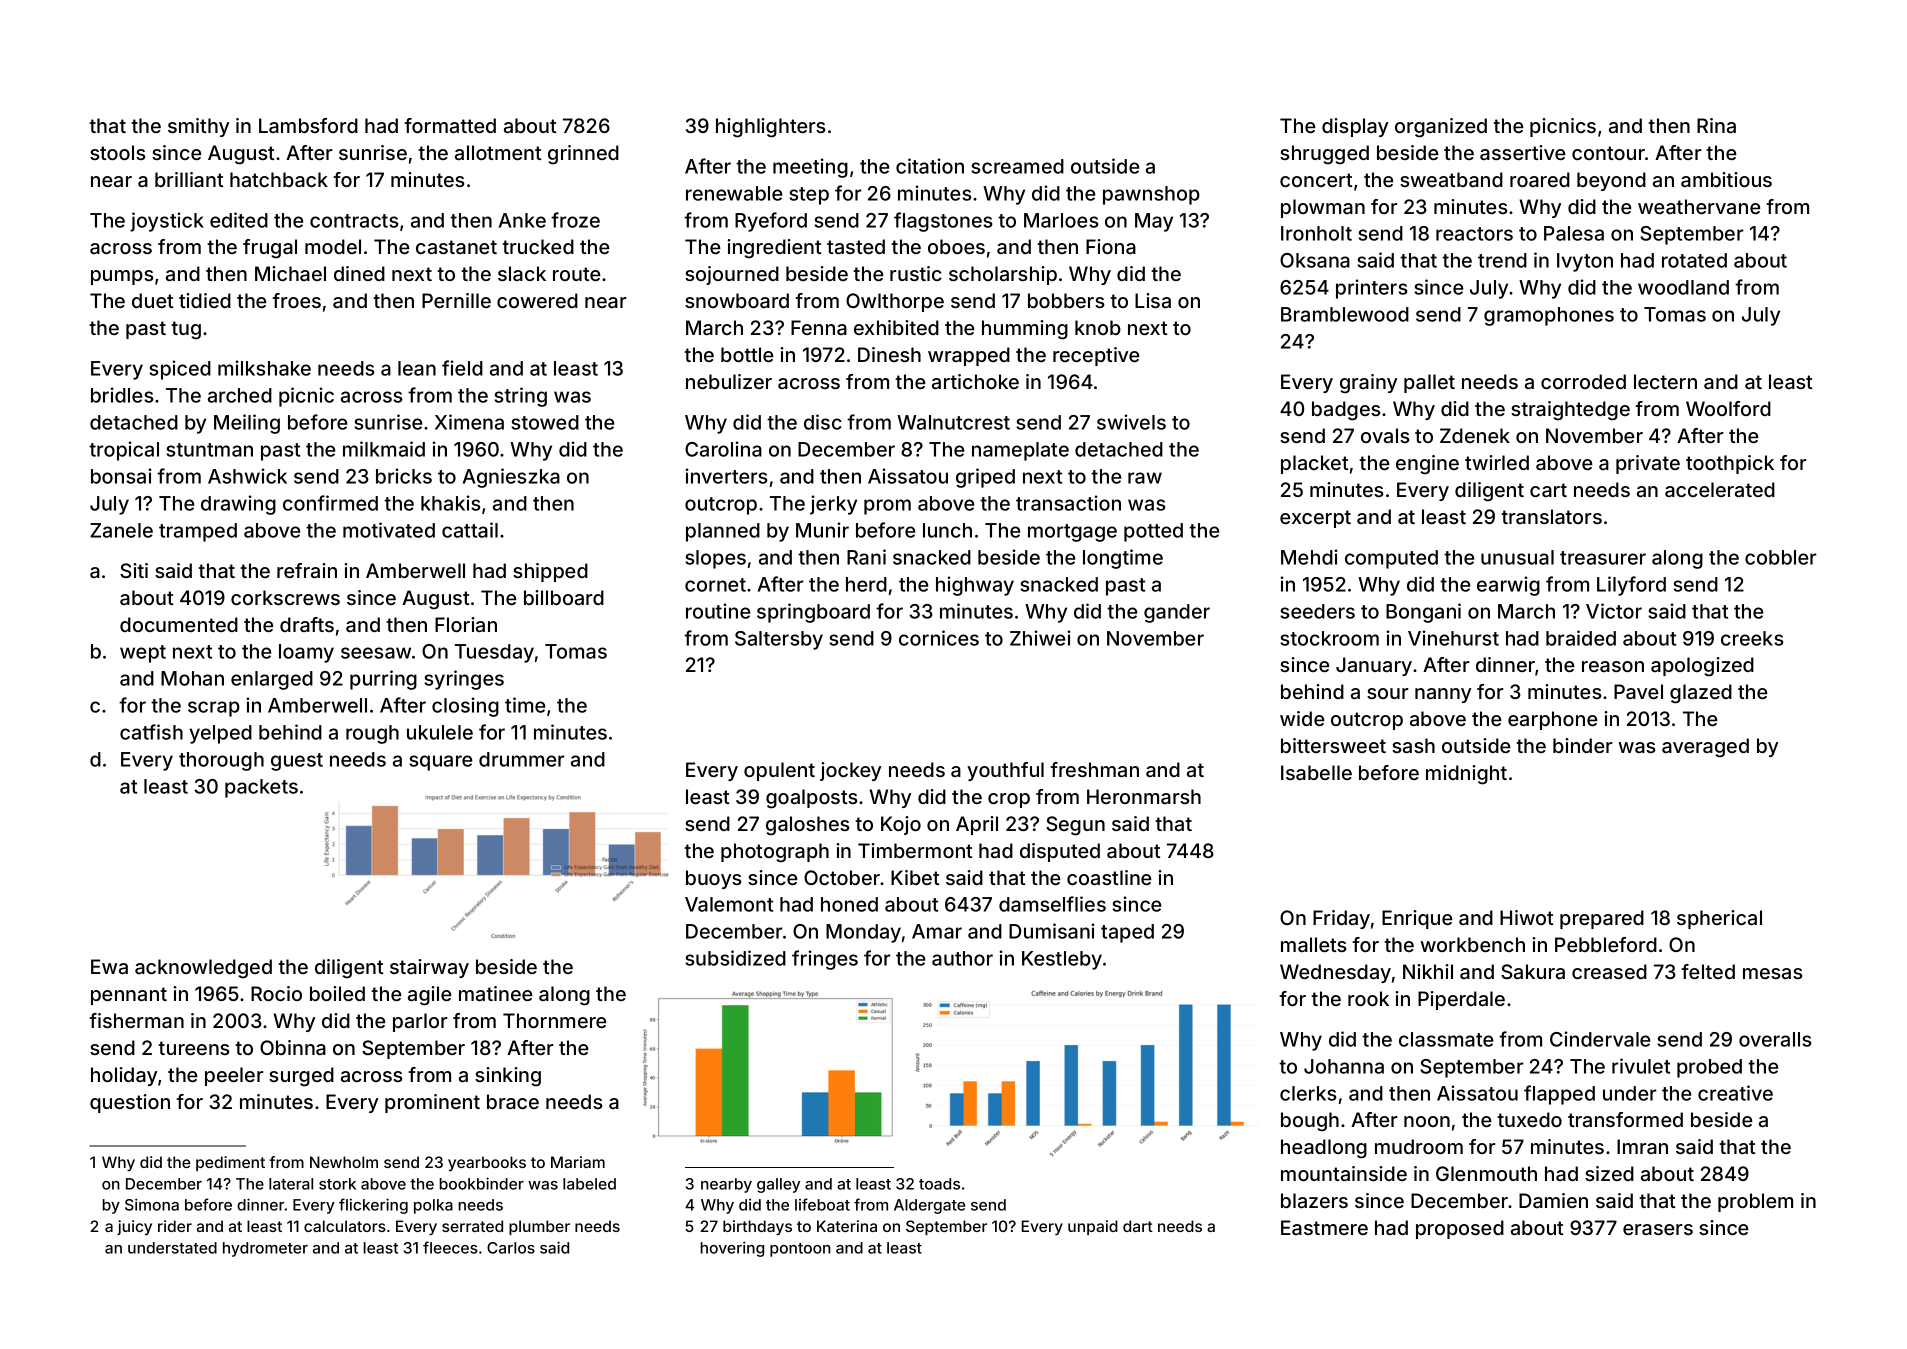  I want to click on ambitious, so click(1726, 179).
